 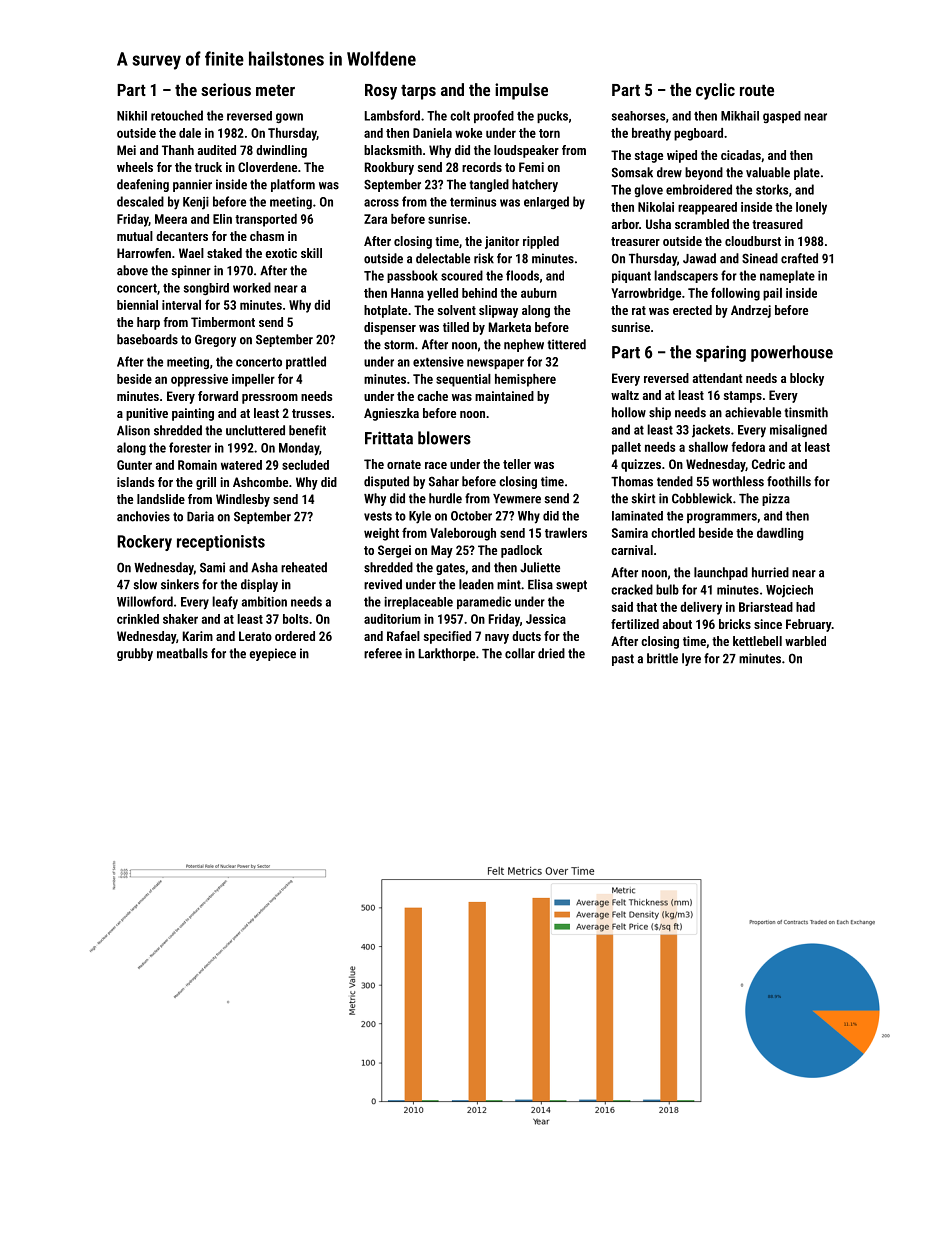 I want to click on Nikhil, so click(x=132, y=116).
